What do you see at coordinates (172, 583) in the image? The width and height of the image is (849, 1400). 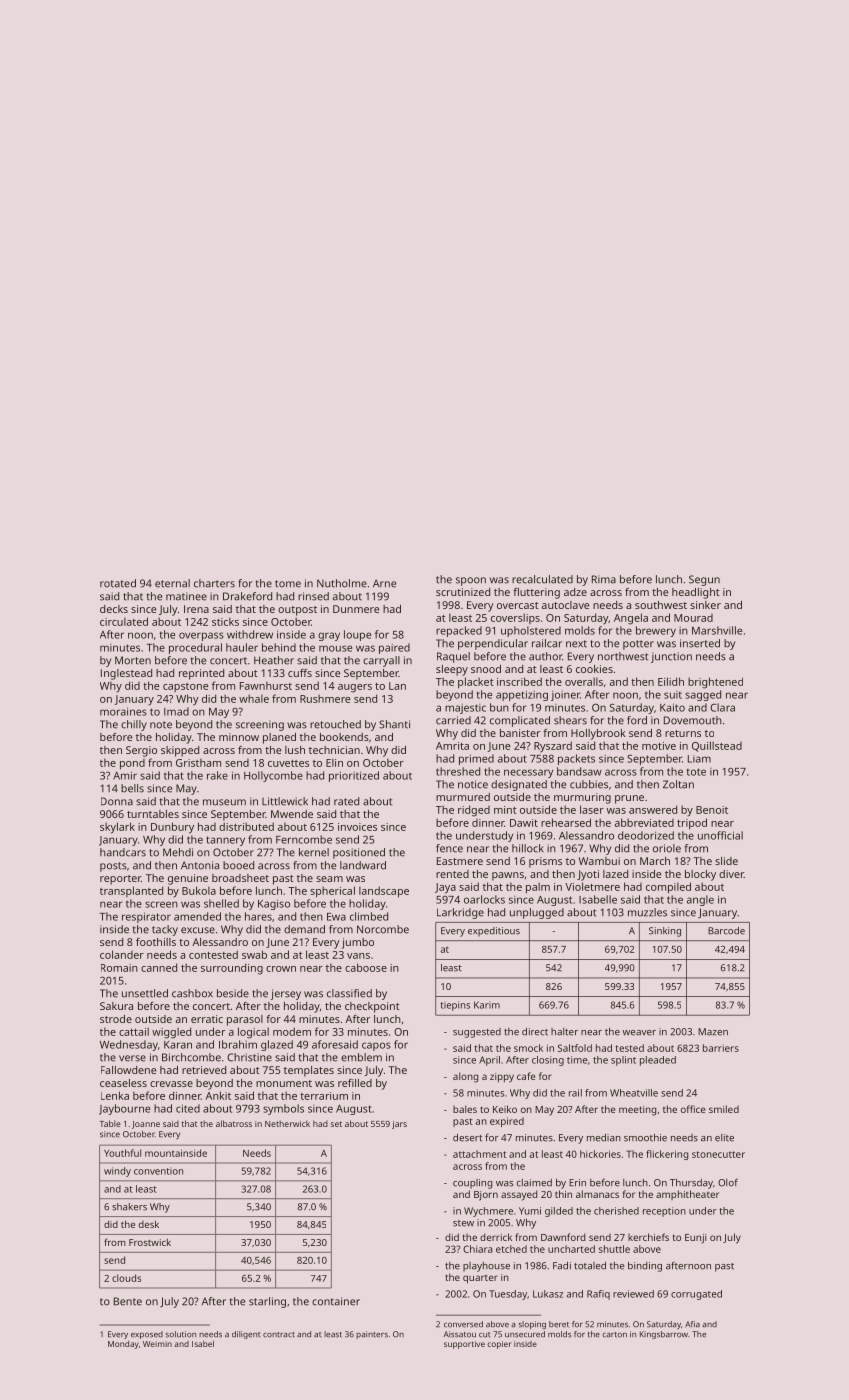 I see `eternal` at bounding box center [172, 583].
